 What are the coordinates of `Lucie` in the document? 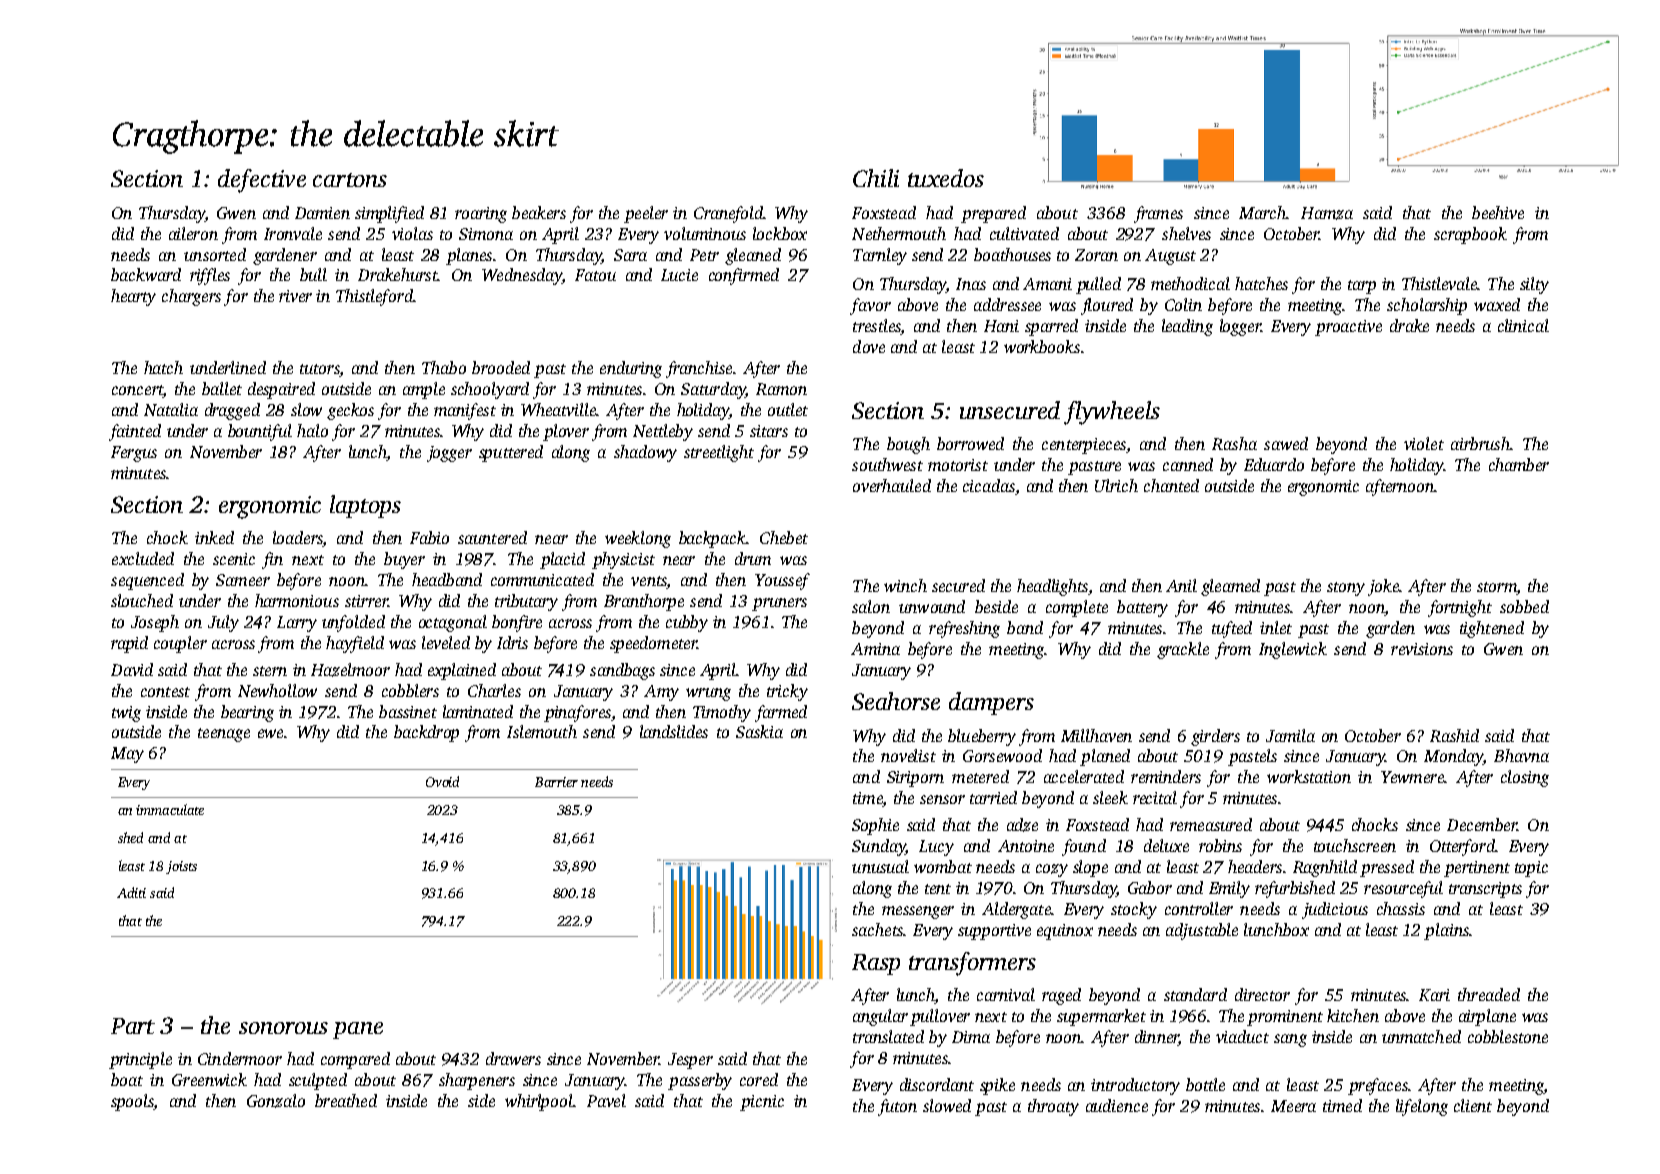 It's located at (679, 275).
